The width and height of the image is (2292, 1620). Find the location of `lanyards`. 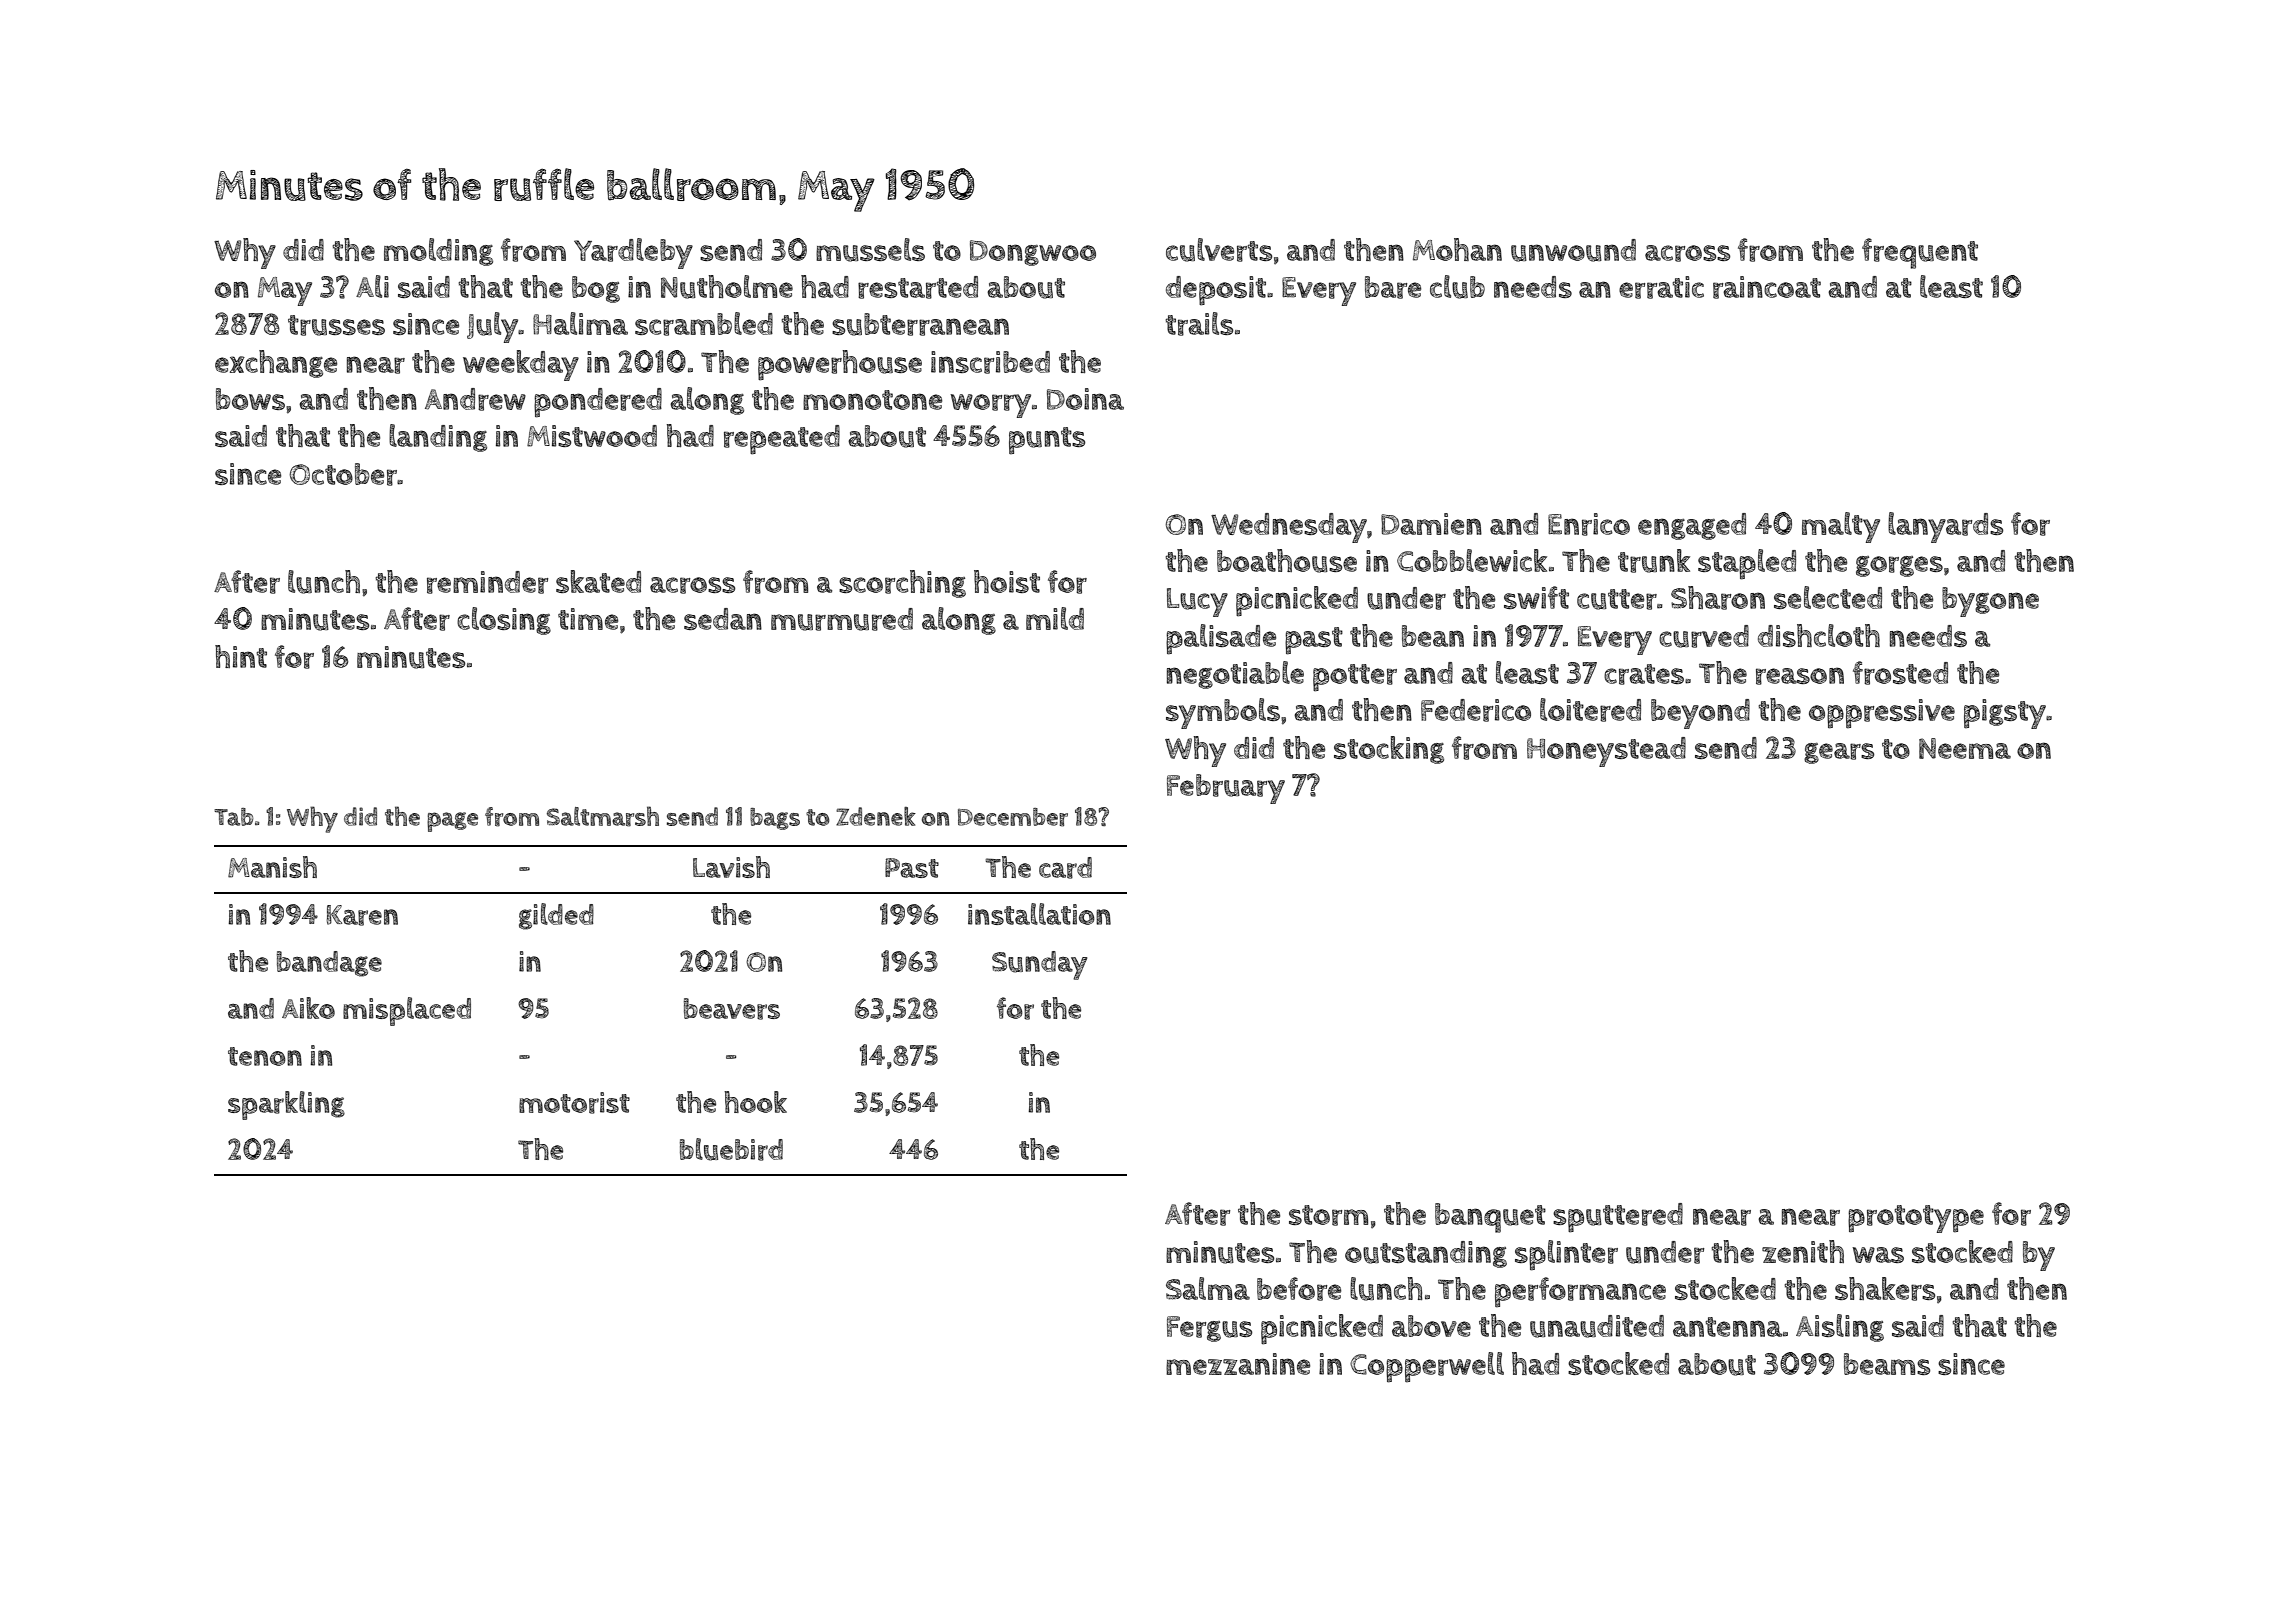

lanyards is located at coordinates (1945, 527).
